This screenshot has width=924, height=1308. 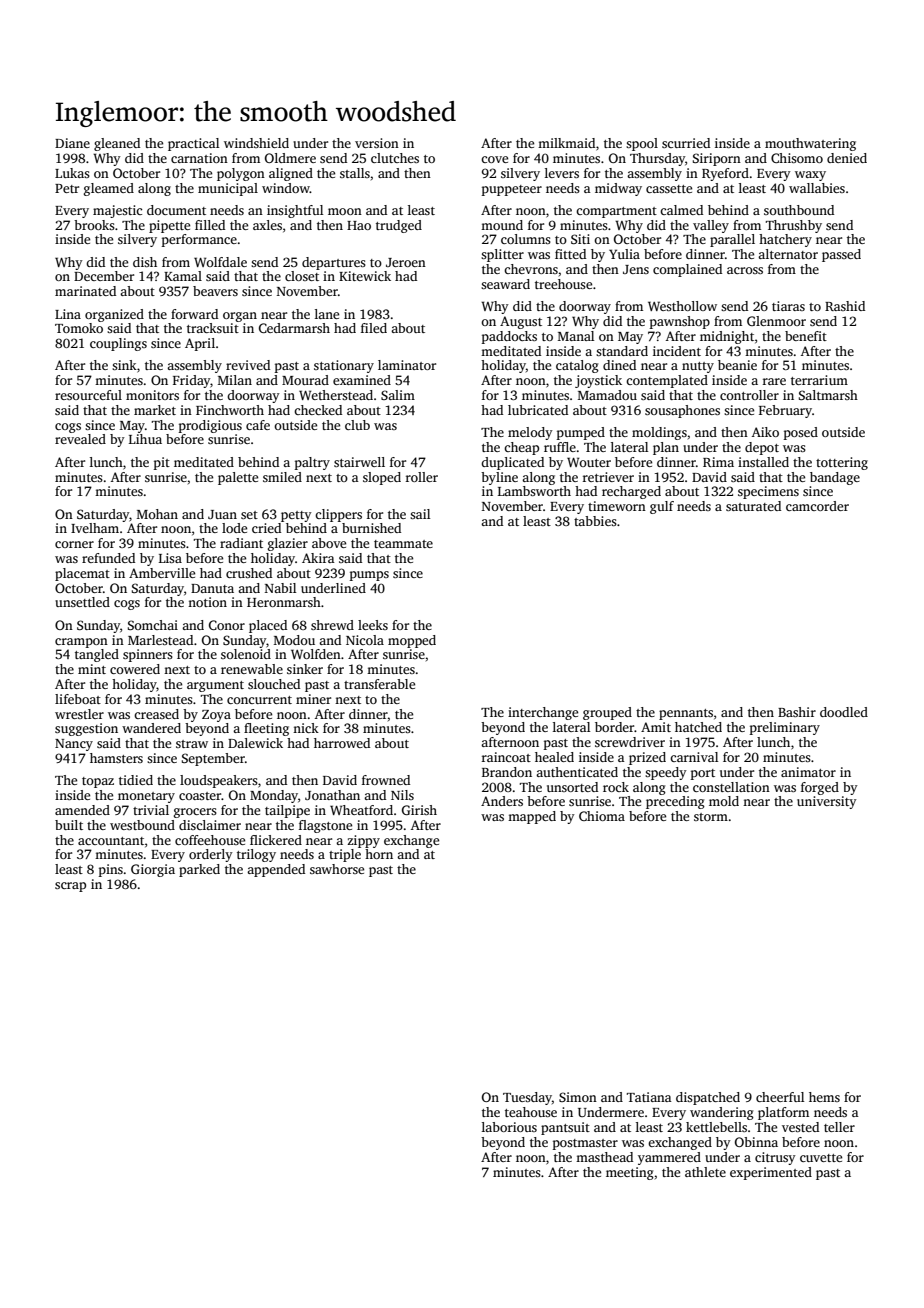 I want to click on September, so click(x=213, y=759).
